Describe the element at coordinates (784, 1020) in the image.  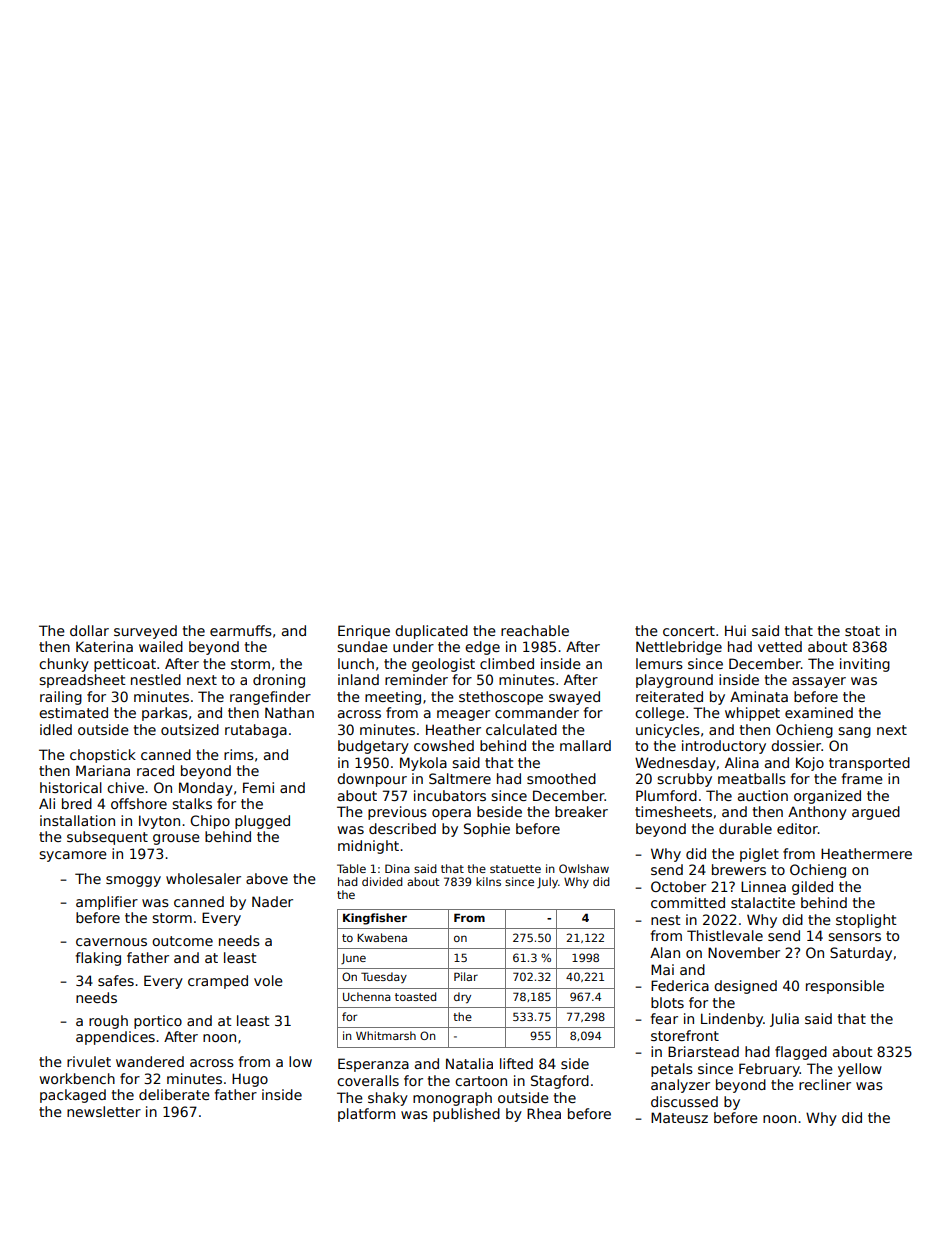
I see `Julia` at that location.
